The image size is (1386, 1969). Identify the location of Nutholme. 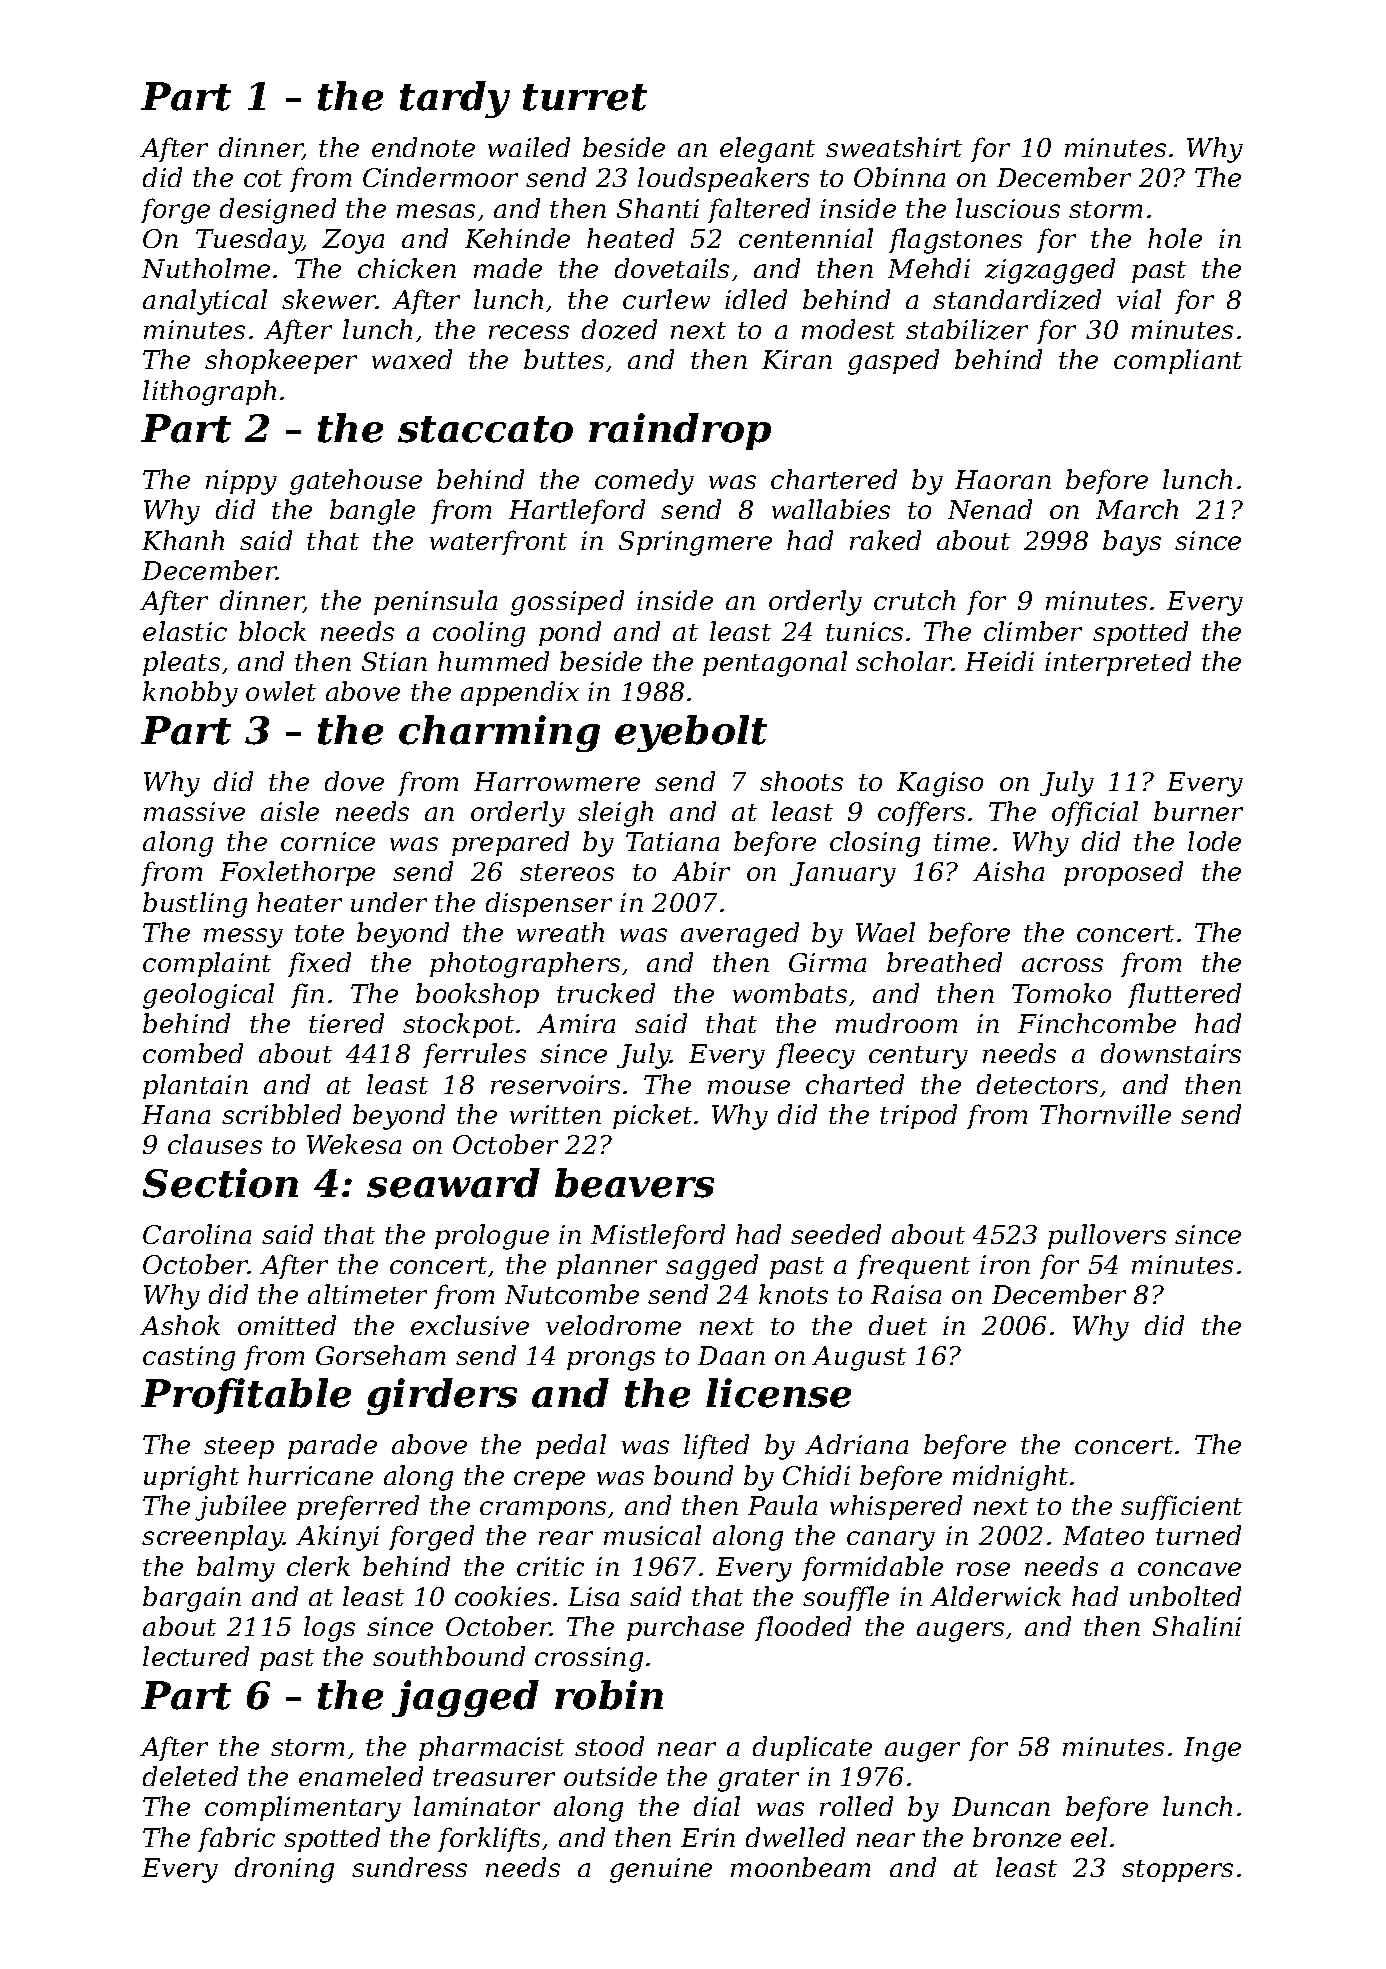
(206, 268).
